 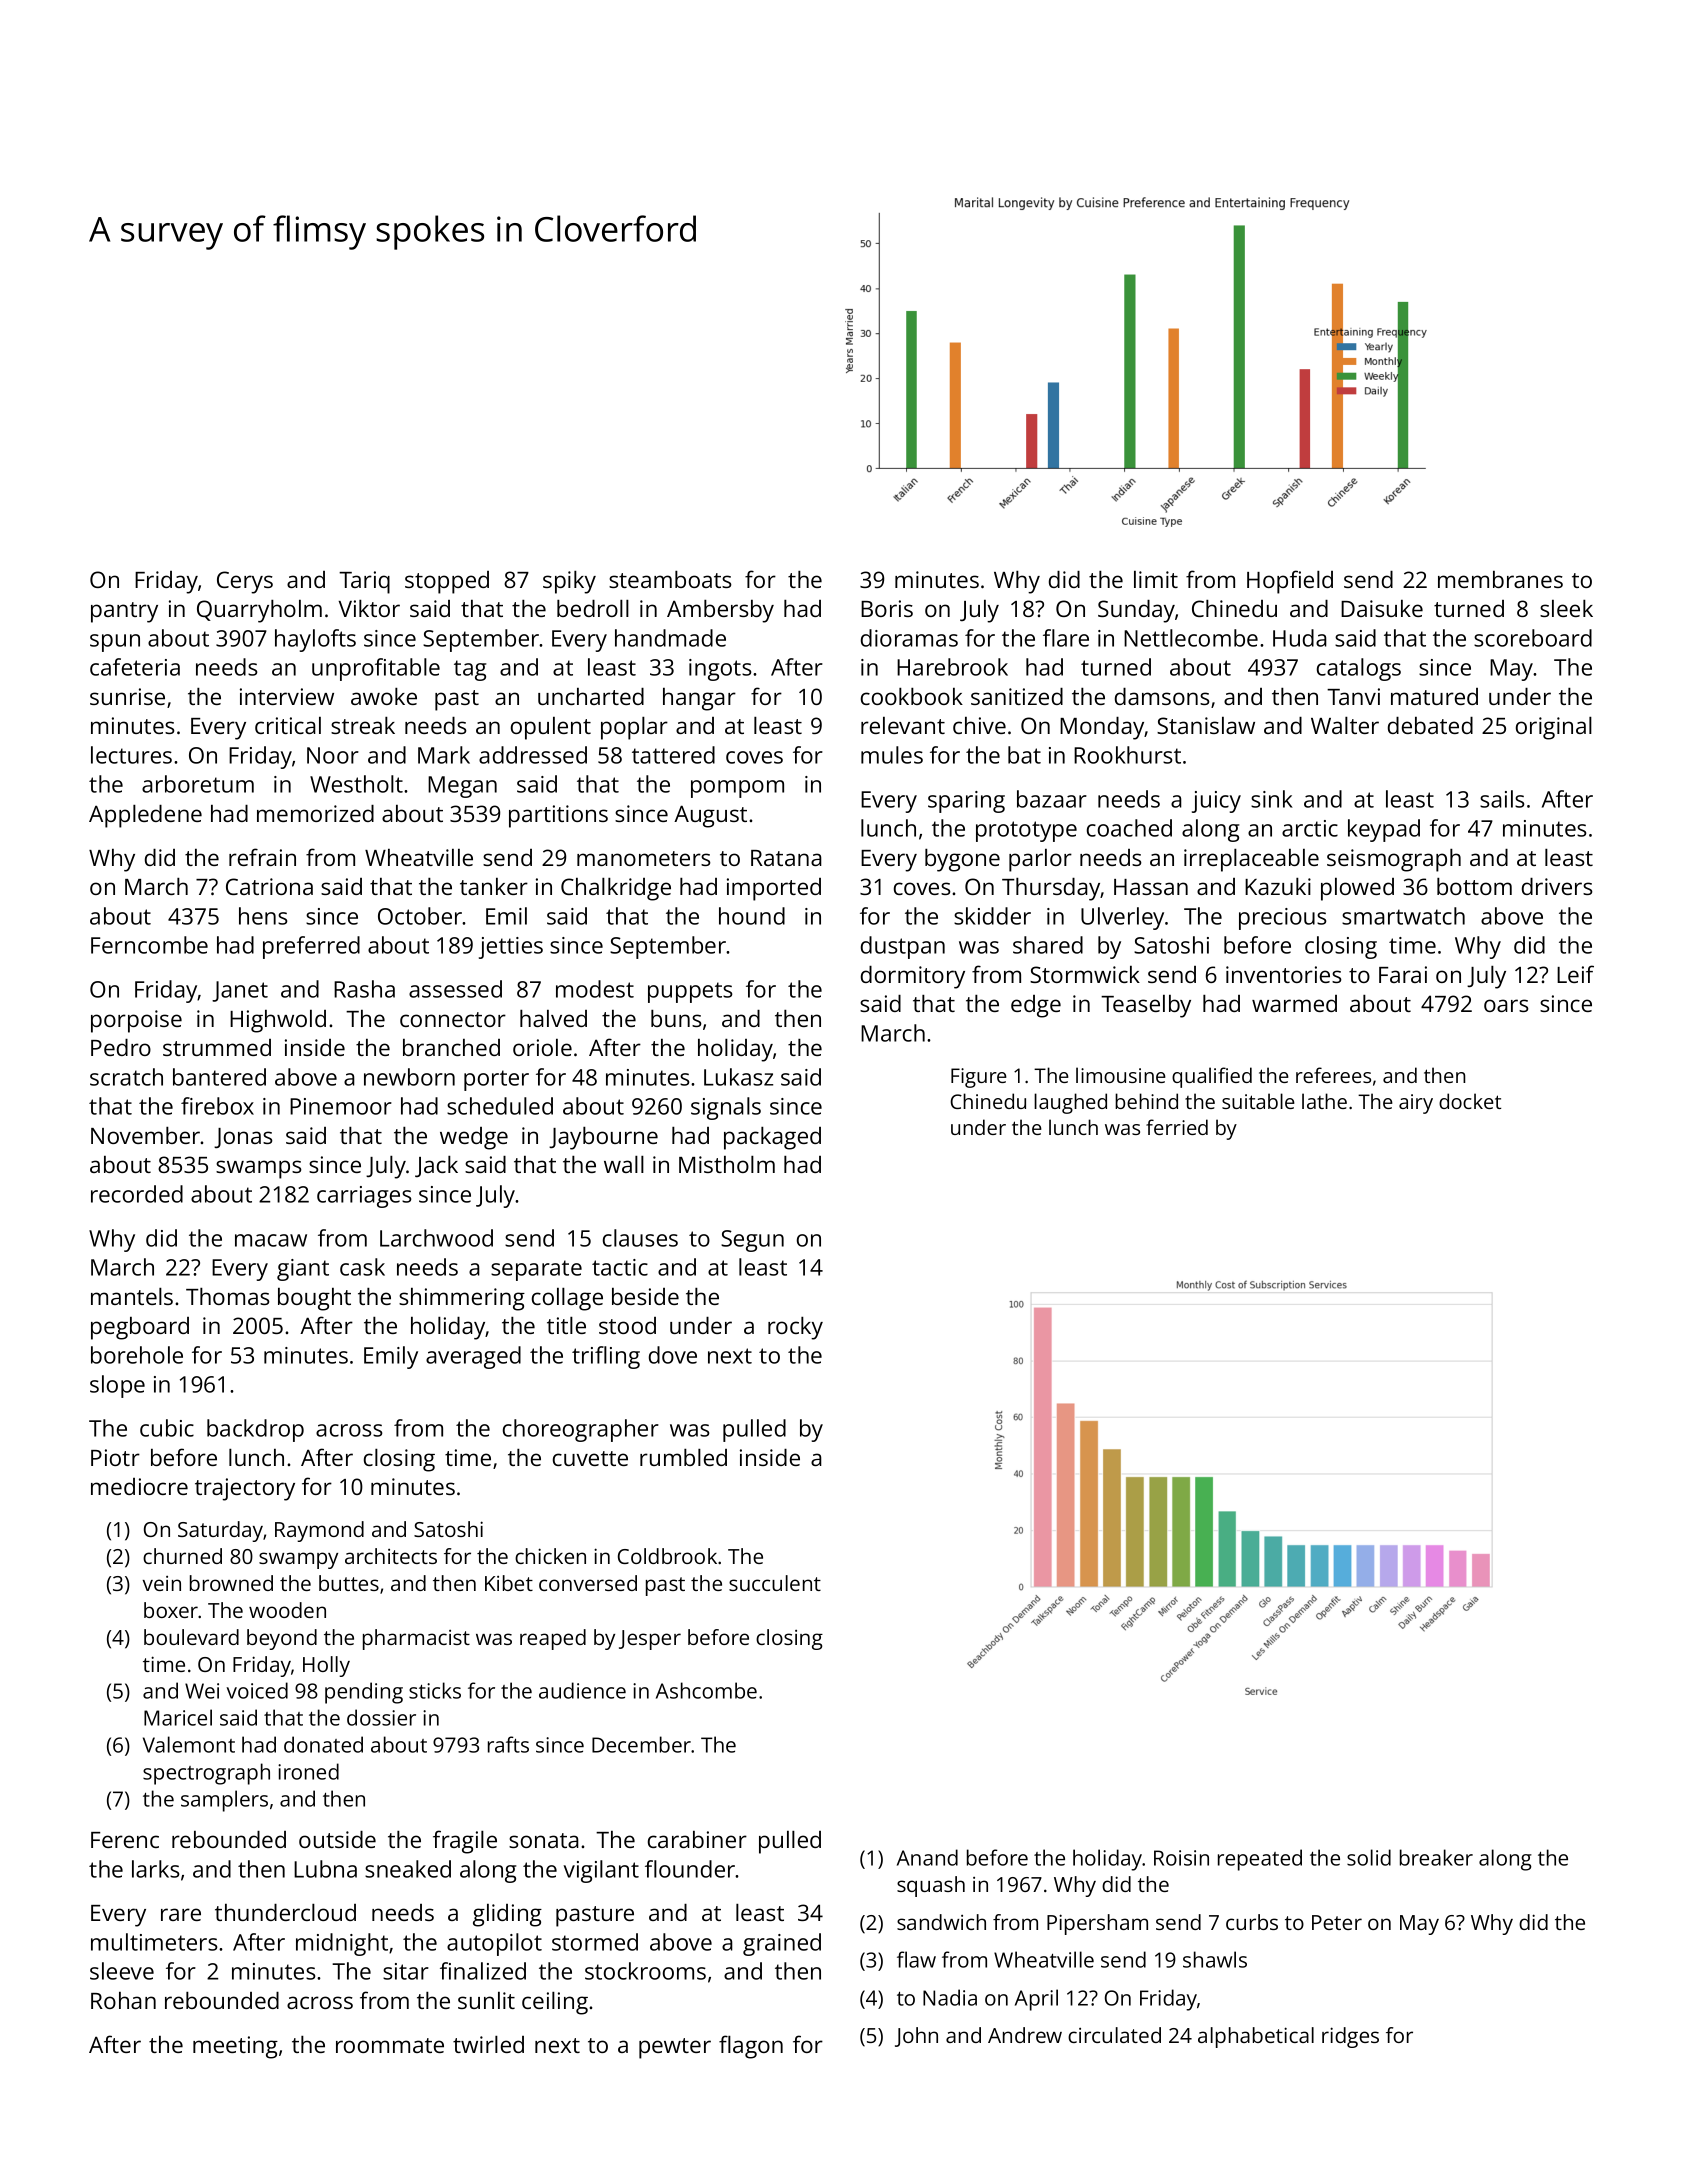 What do you see at coordinates (616, 889) in the screenshot?
I see `Chalkridge` at bounding box center [616, 889].
